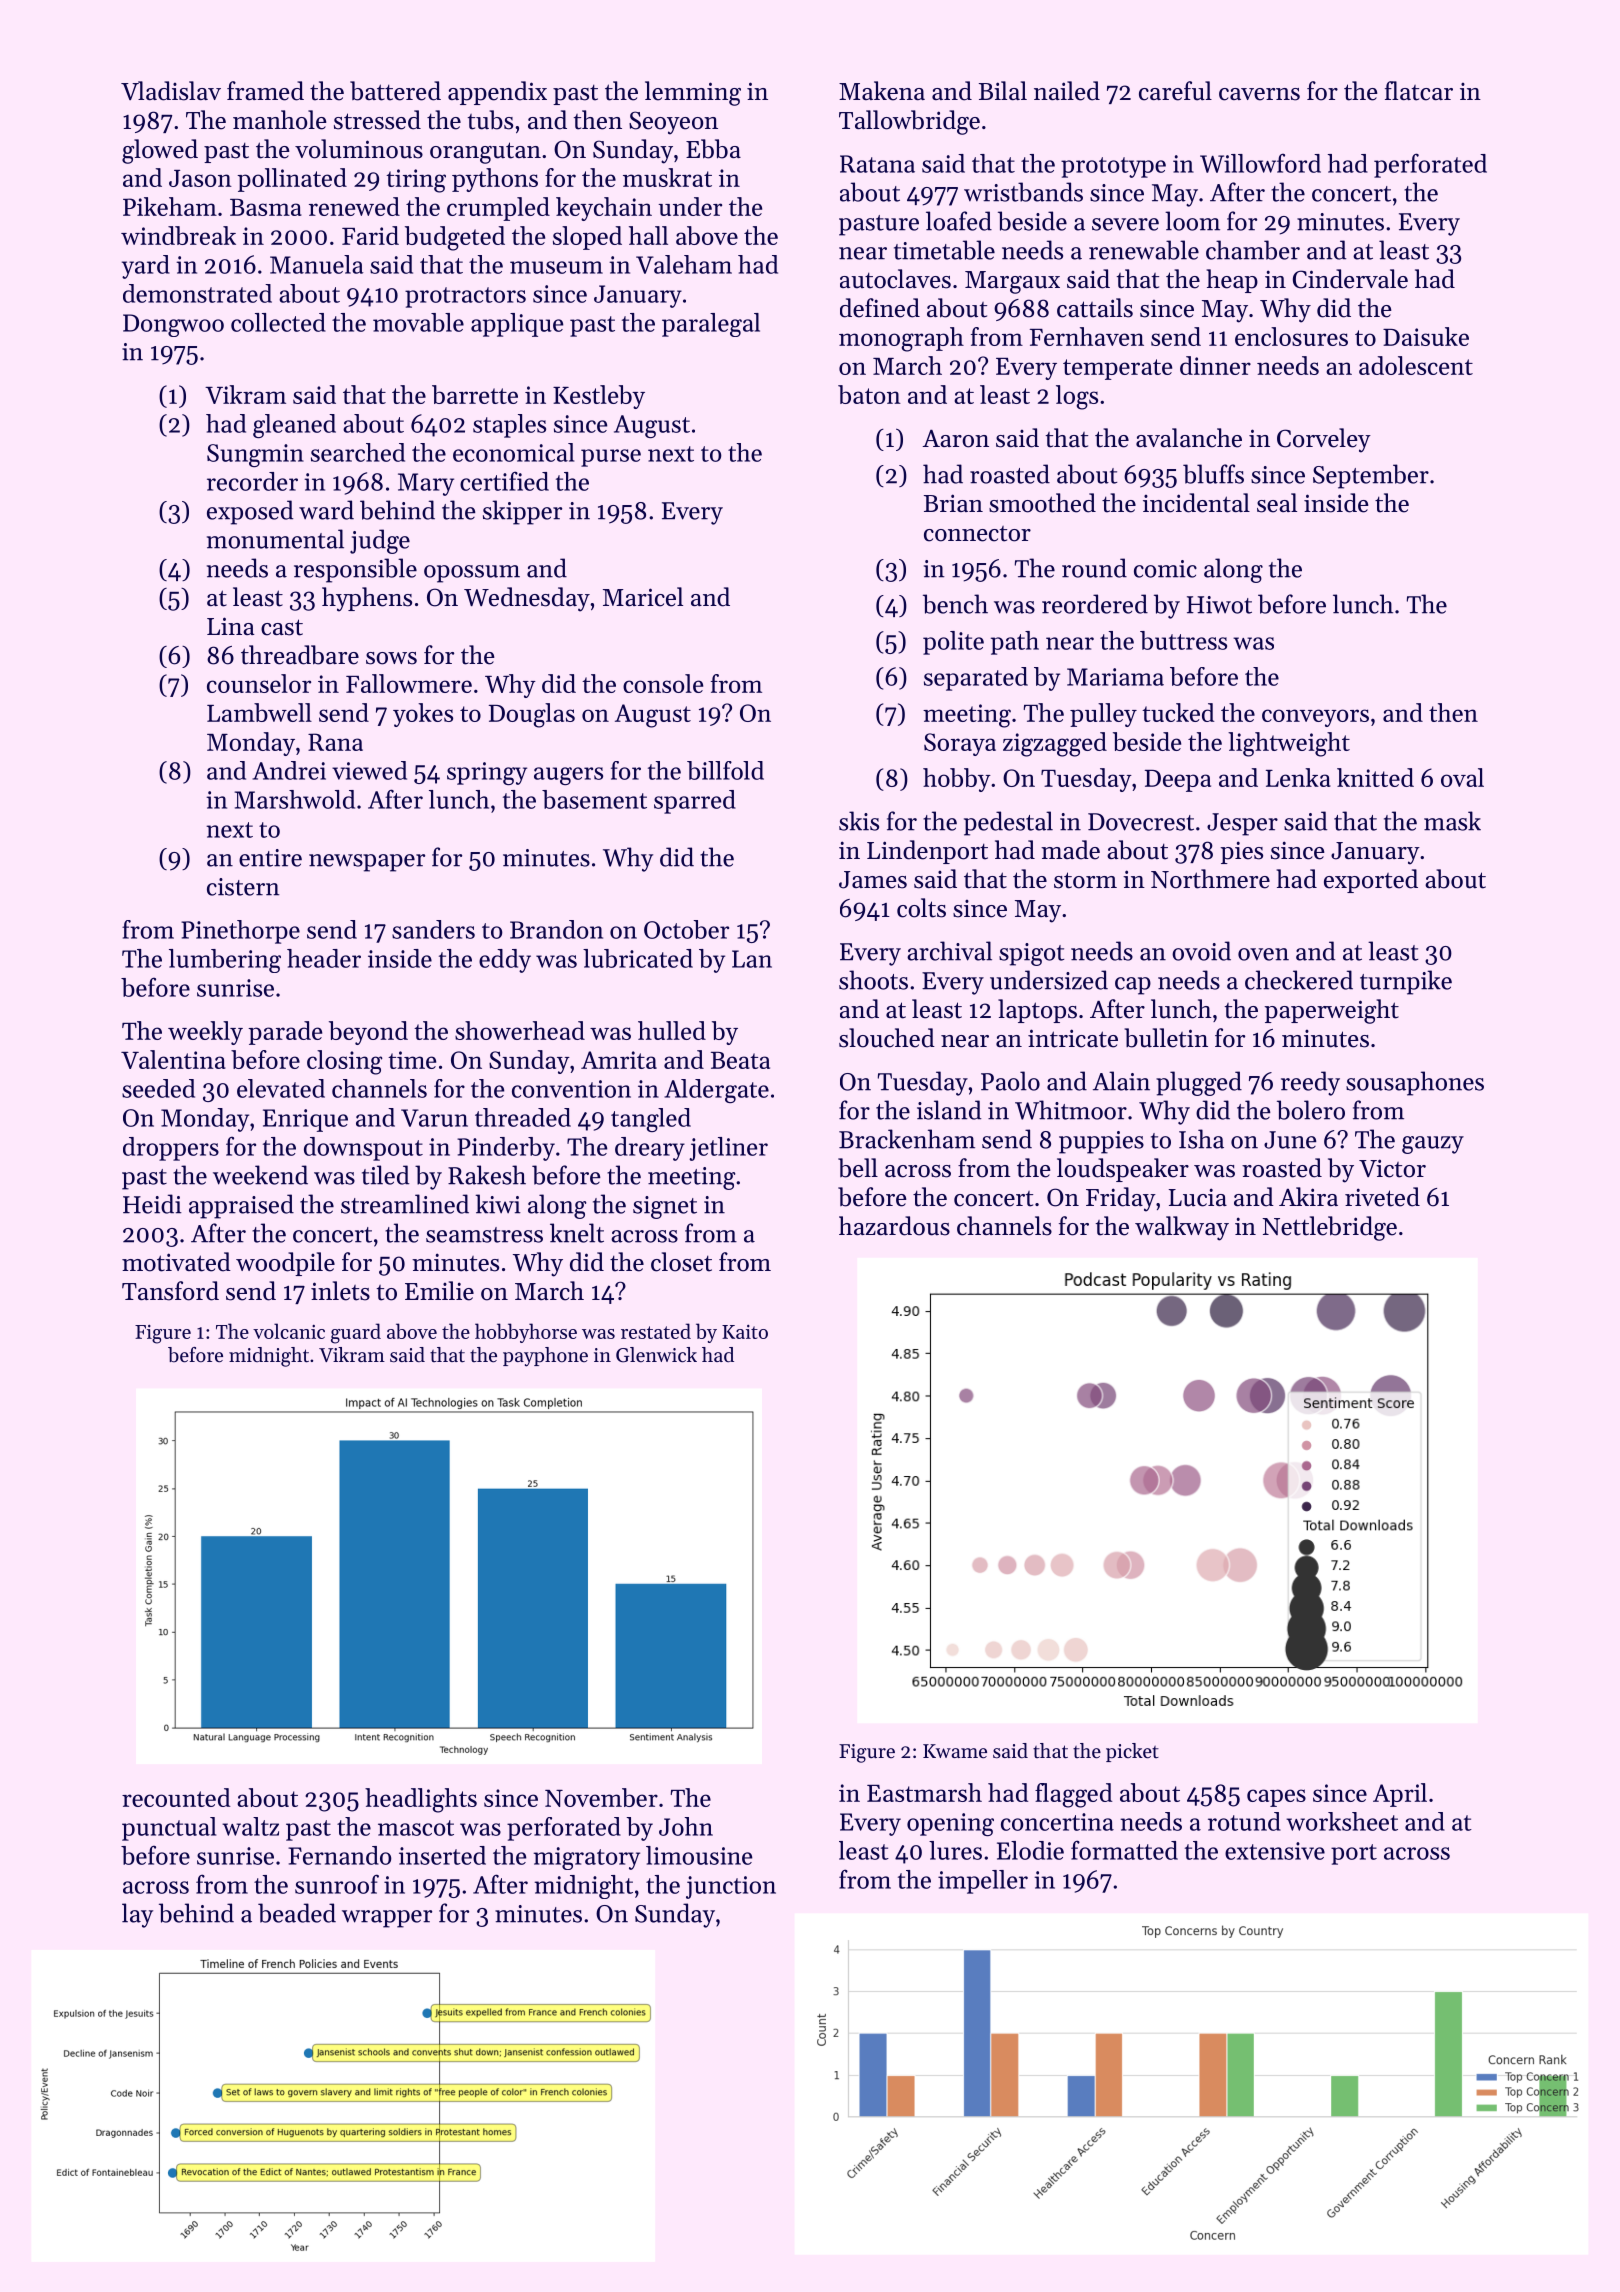 Image resolution: width=1620 pixels, height=2292 pixels. I want to click on paralegal, so click(711, 325).
